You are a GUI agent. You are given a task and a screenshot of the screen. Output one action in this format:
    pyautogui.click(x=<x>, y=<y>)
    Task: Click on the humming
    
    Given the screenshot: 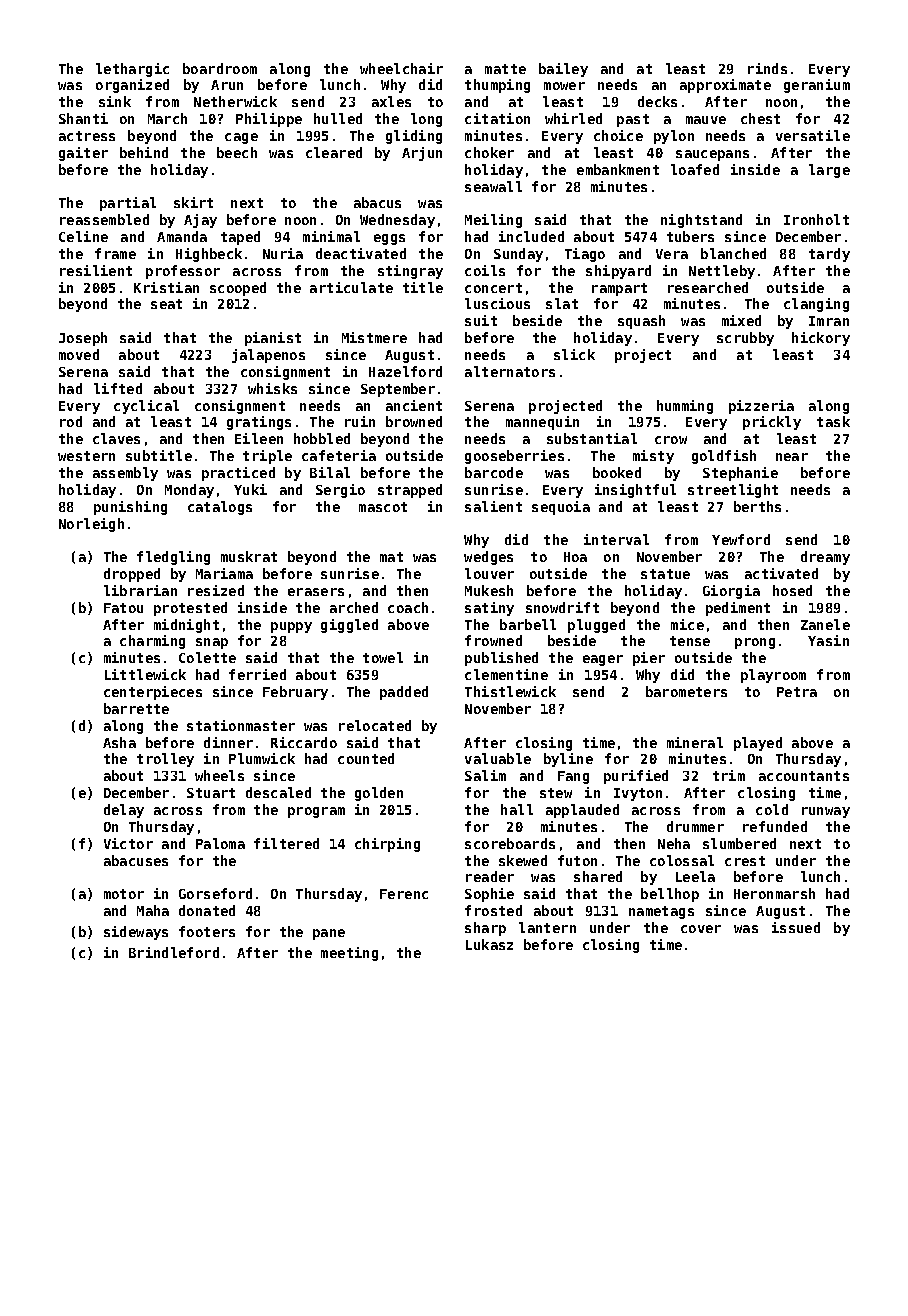 What is the action you would take?
    pyautogui.click(x=685, y=407)
